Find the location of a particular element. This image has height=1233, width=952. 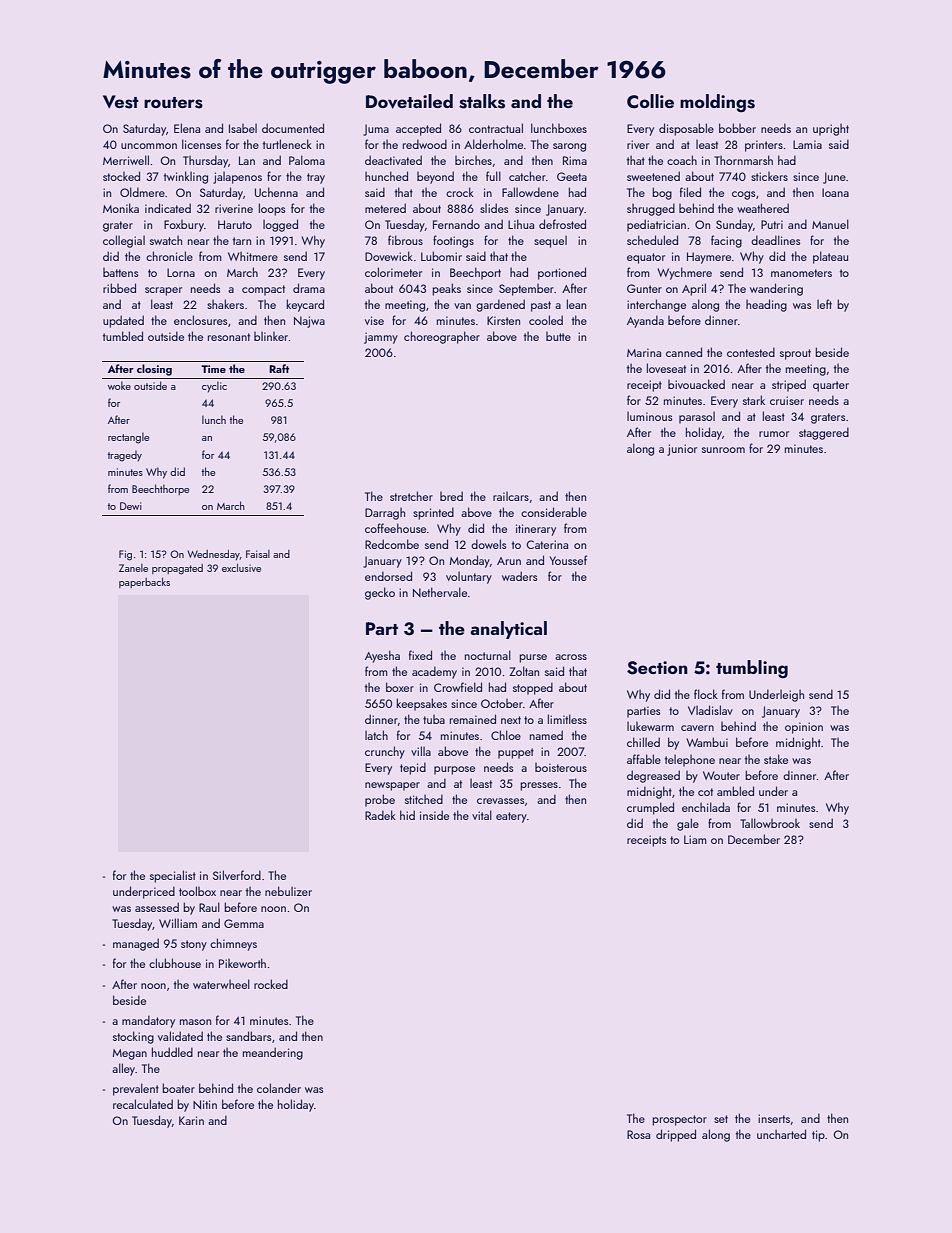

managed is located at coordinates (136, 944).
